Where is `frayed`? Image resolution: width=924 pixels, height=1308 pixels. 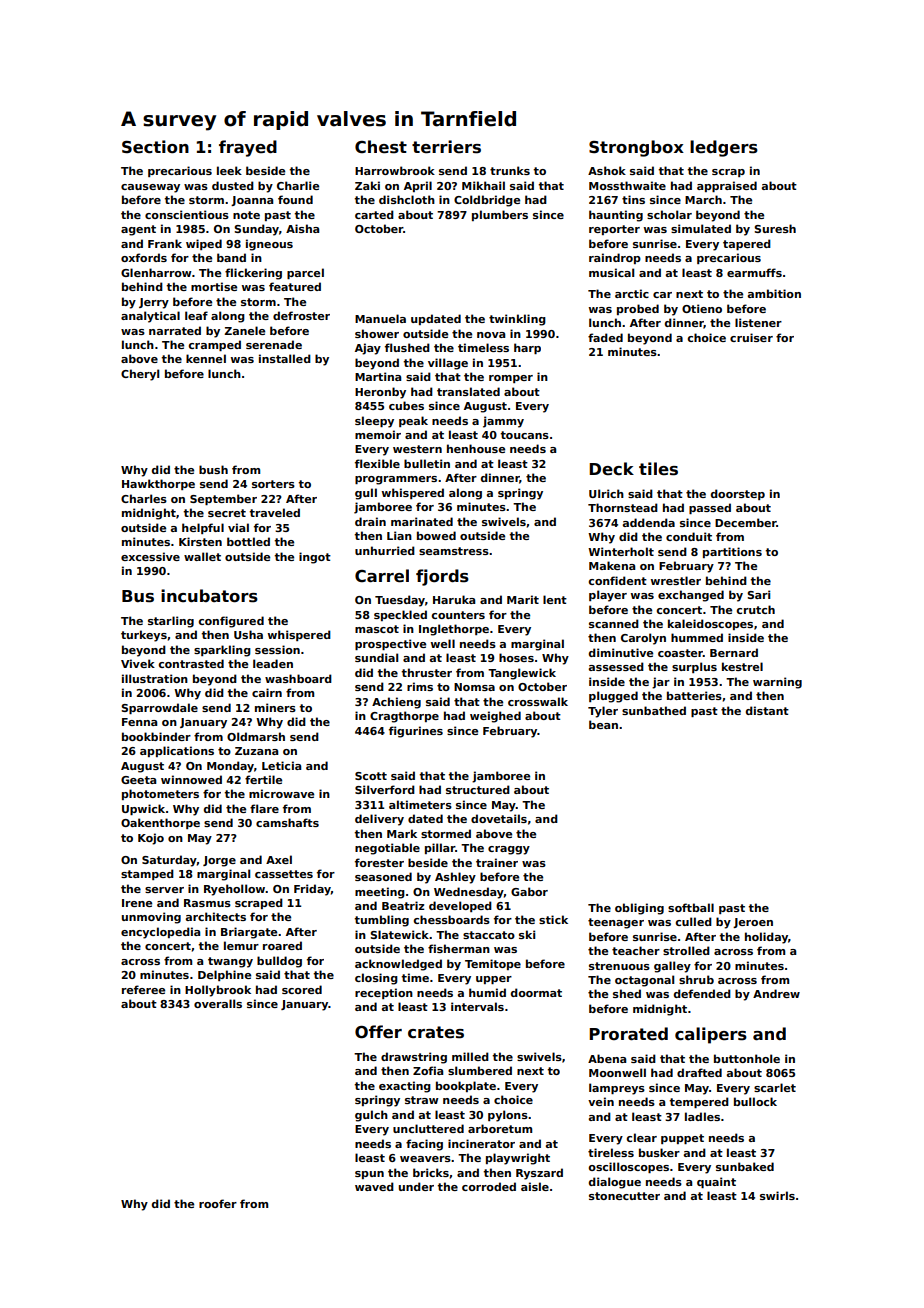 frayed is located at coordinates (248, 148).
